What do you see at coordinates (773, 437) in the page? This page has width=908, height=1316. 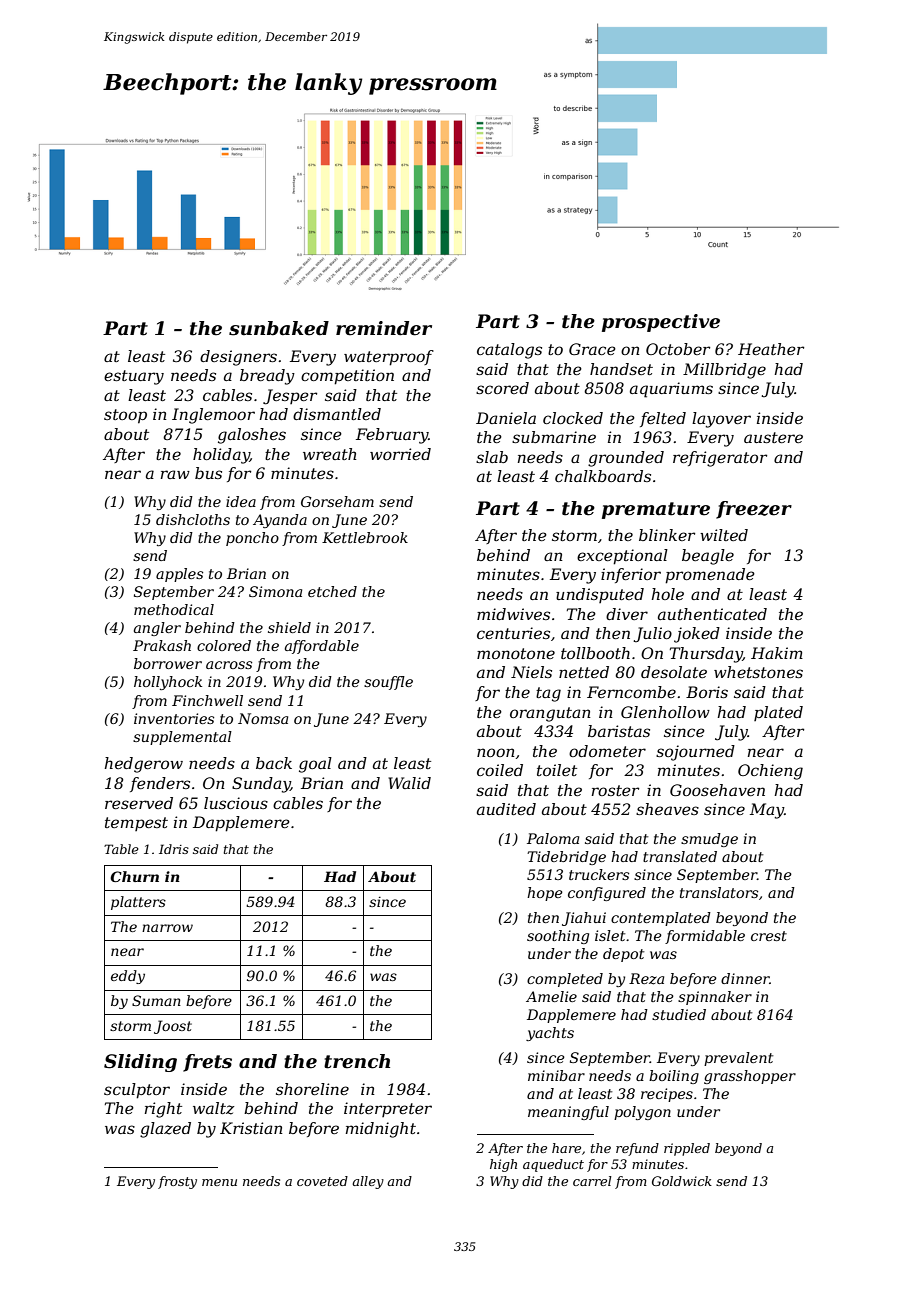 I see `austere` at bounding box center [773, 437].
